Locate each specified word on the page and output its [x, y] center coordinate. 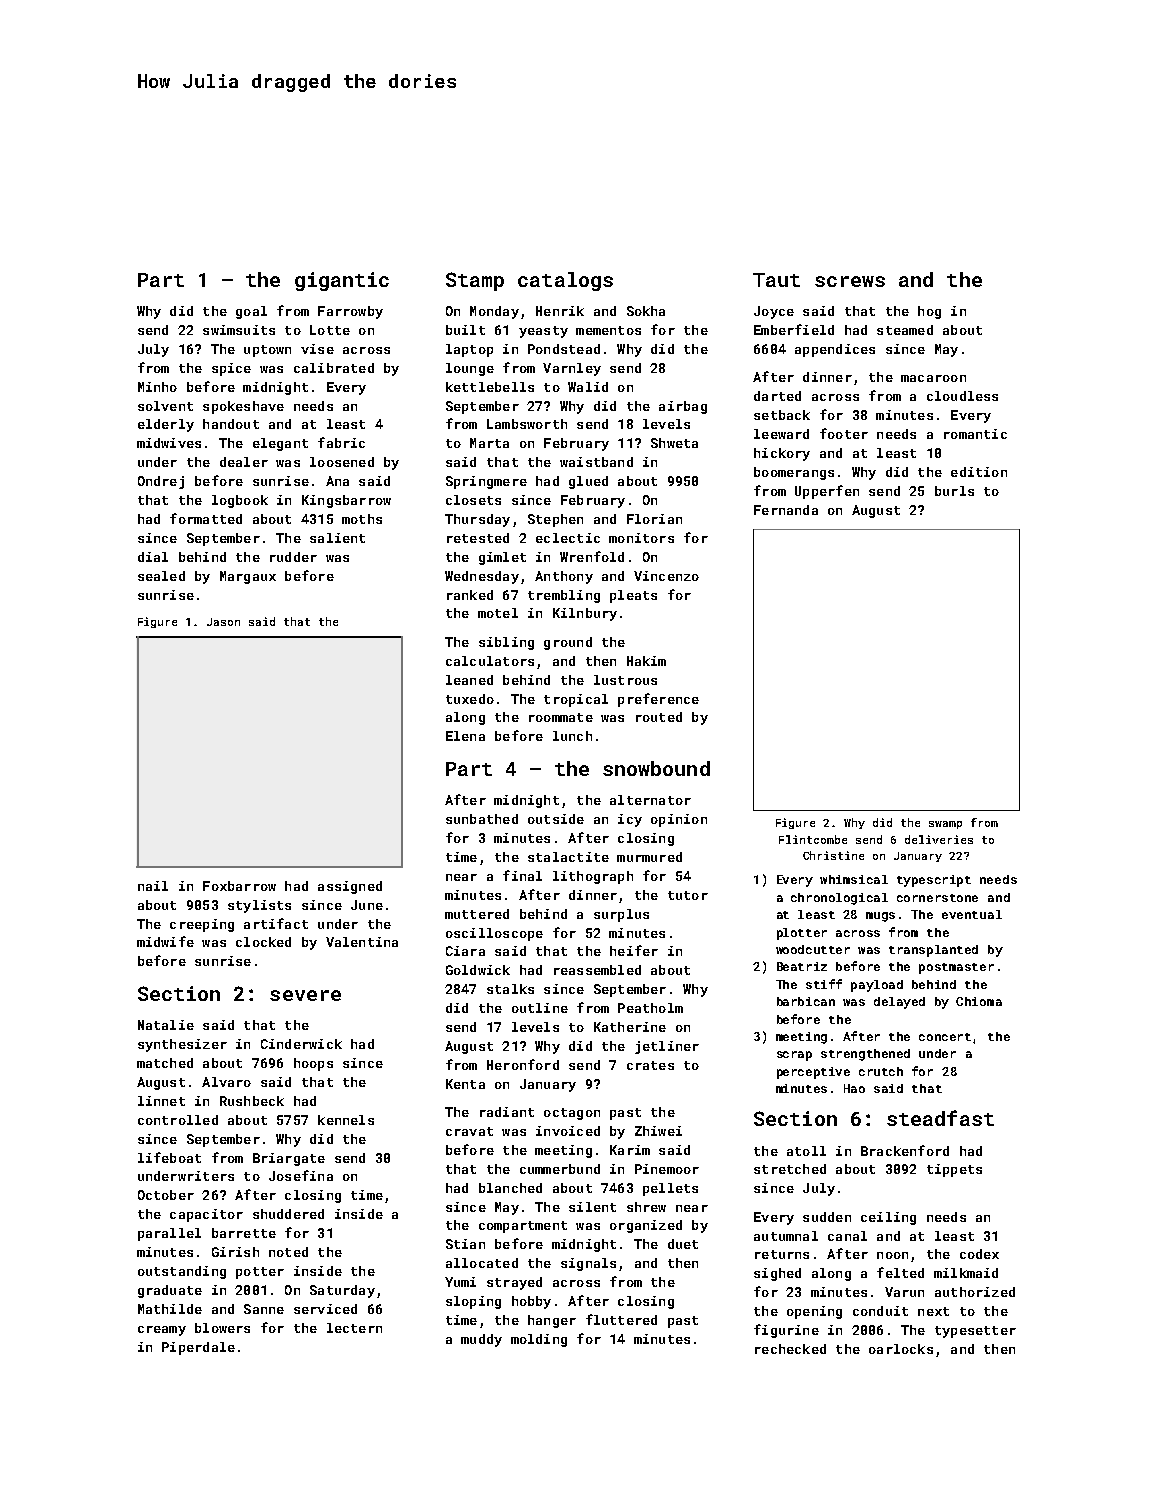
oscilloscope [494, 934]
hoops [313, 1064]
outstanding [182, 1272]
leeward [781, 434]
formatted [206, 518]
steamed [905, 330]
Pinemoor [667, 1169]
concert [945, 1037]
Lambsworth [527, 424]
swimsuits [239, 330]
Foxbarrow [239, 886]
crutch [881, 1071]
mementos [608, 330]
